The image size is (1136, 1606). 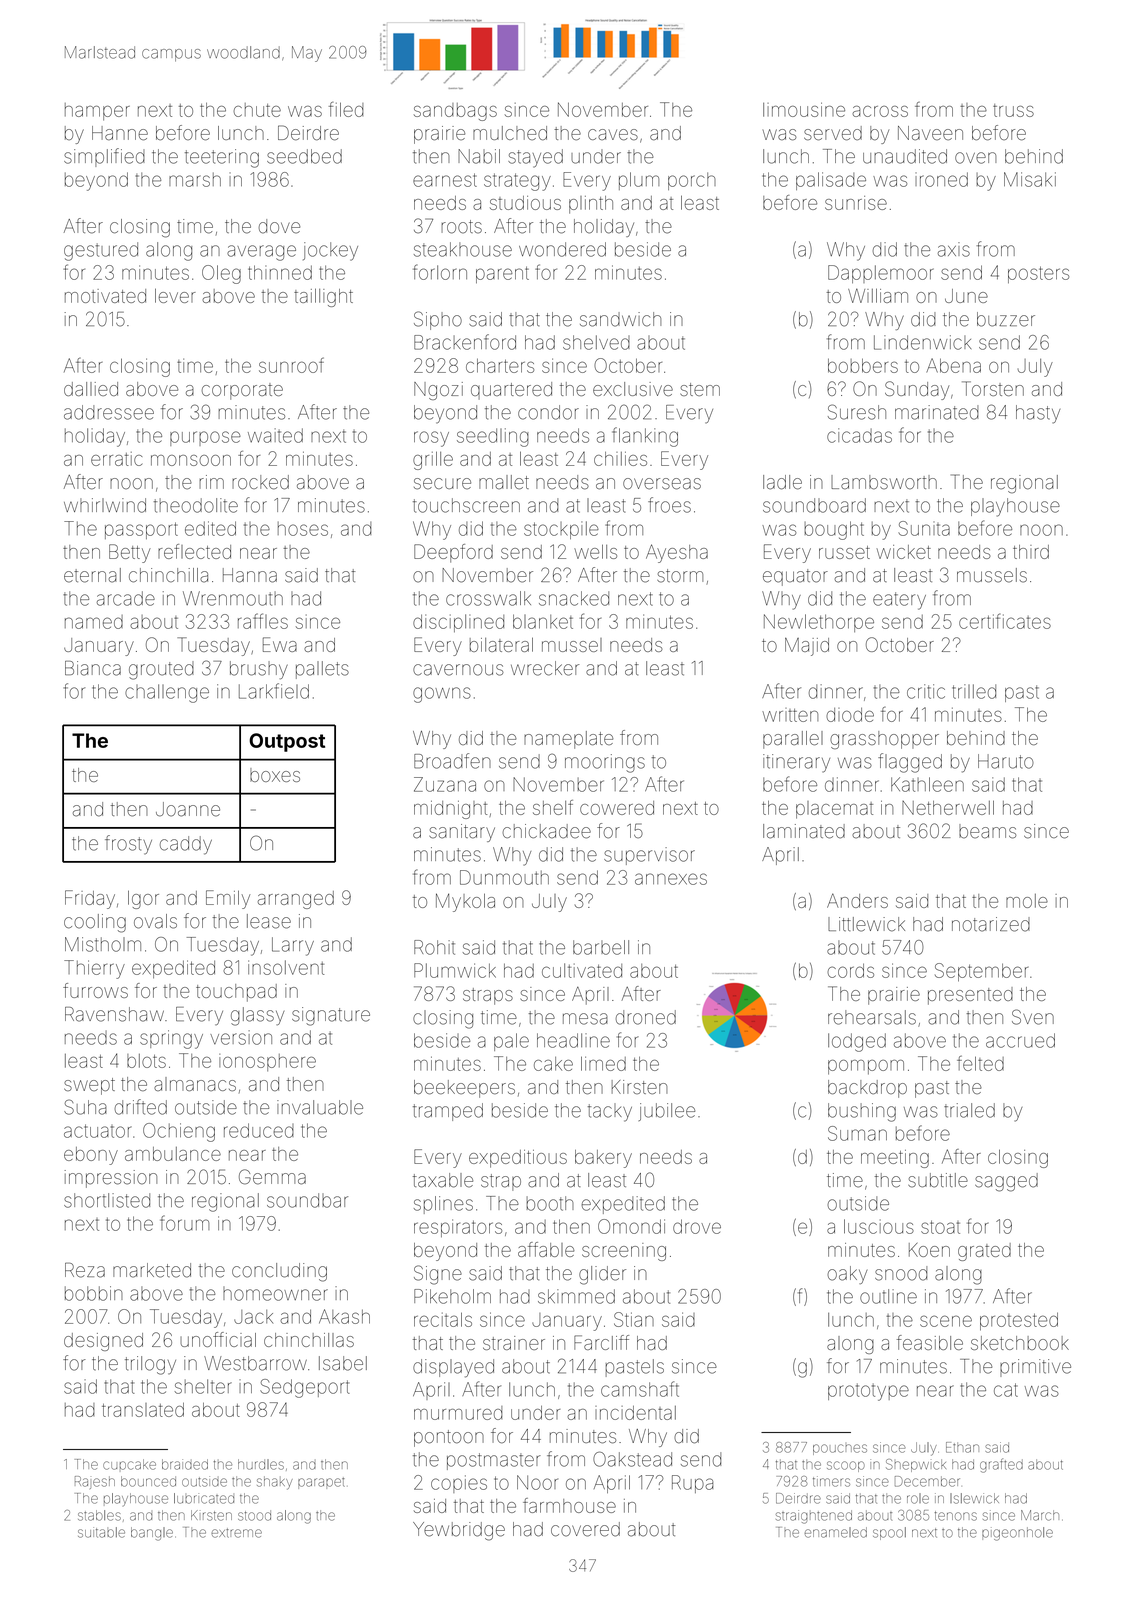 What do you see at coordinates (443, 1180) in the image?
I see `taxable` at bounding box center [443, 1180].
